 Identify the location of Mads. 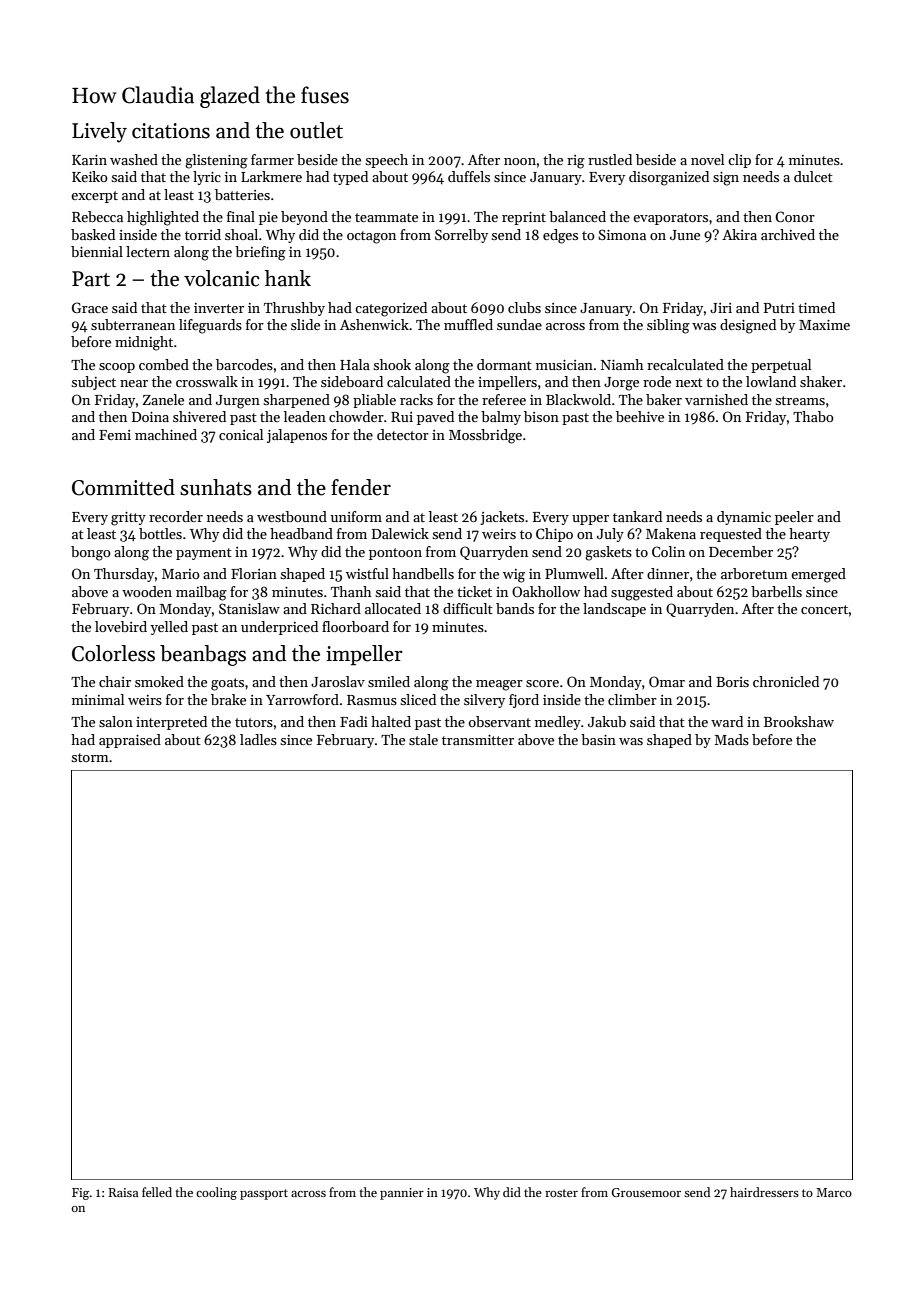
(732, 739).
